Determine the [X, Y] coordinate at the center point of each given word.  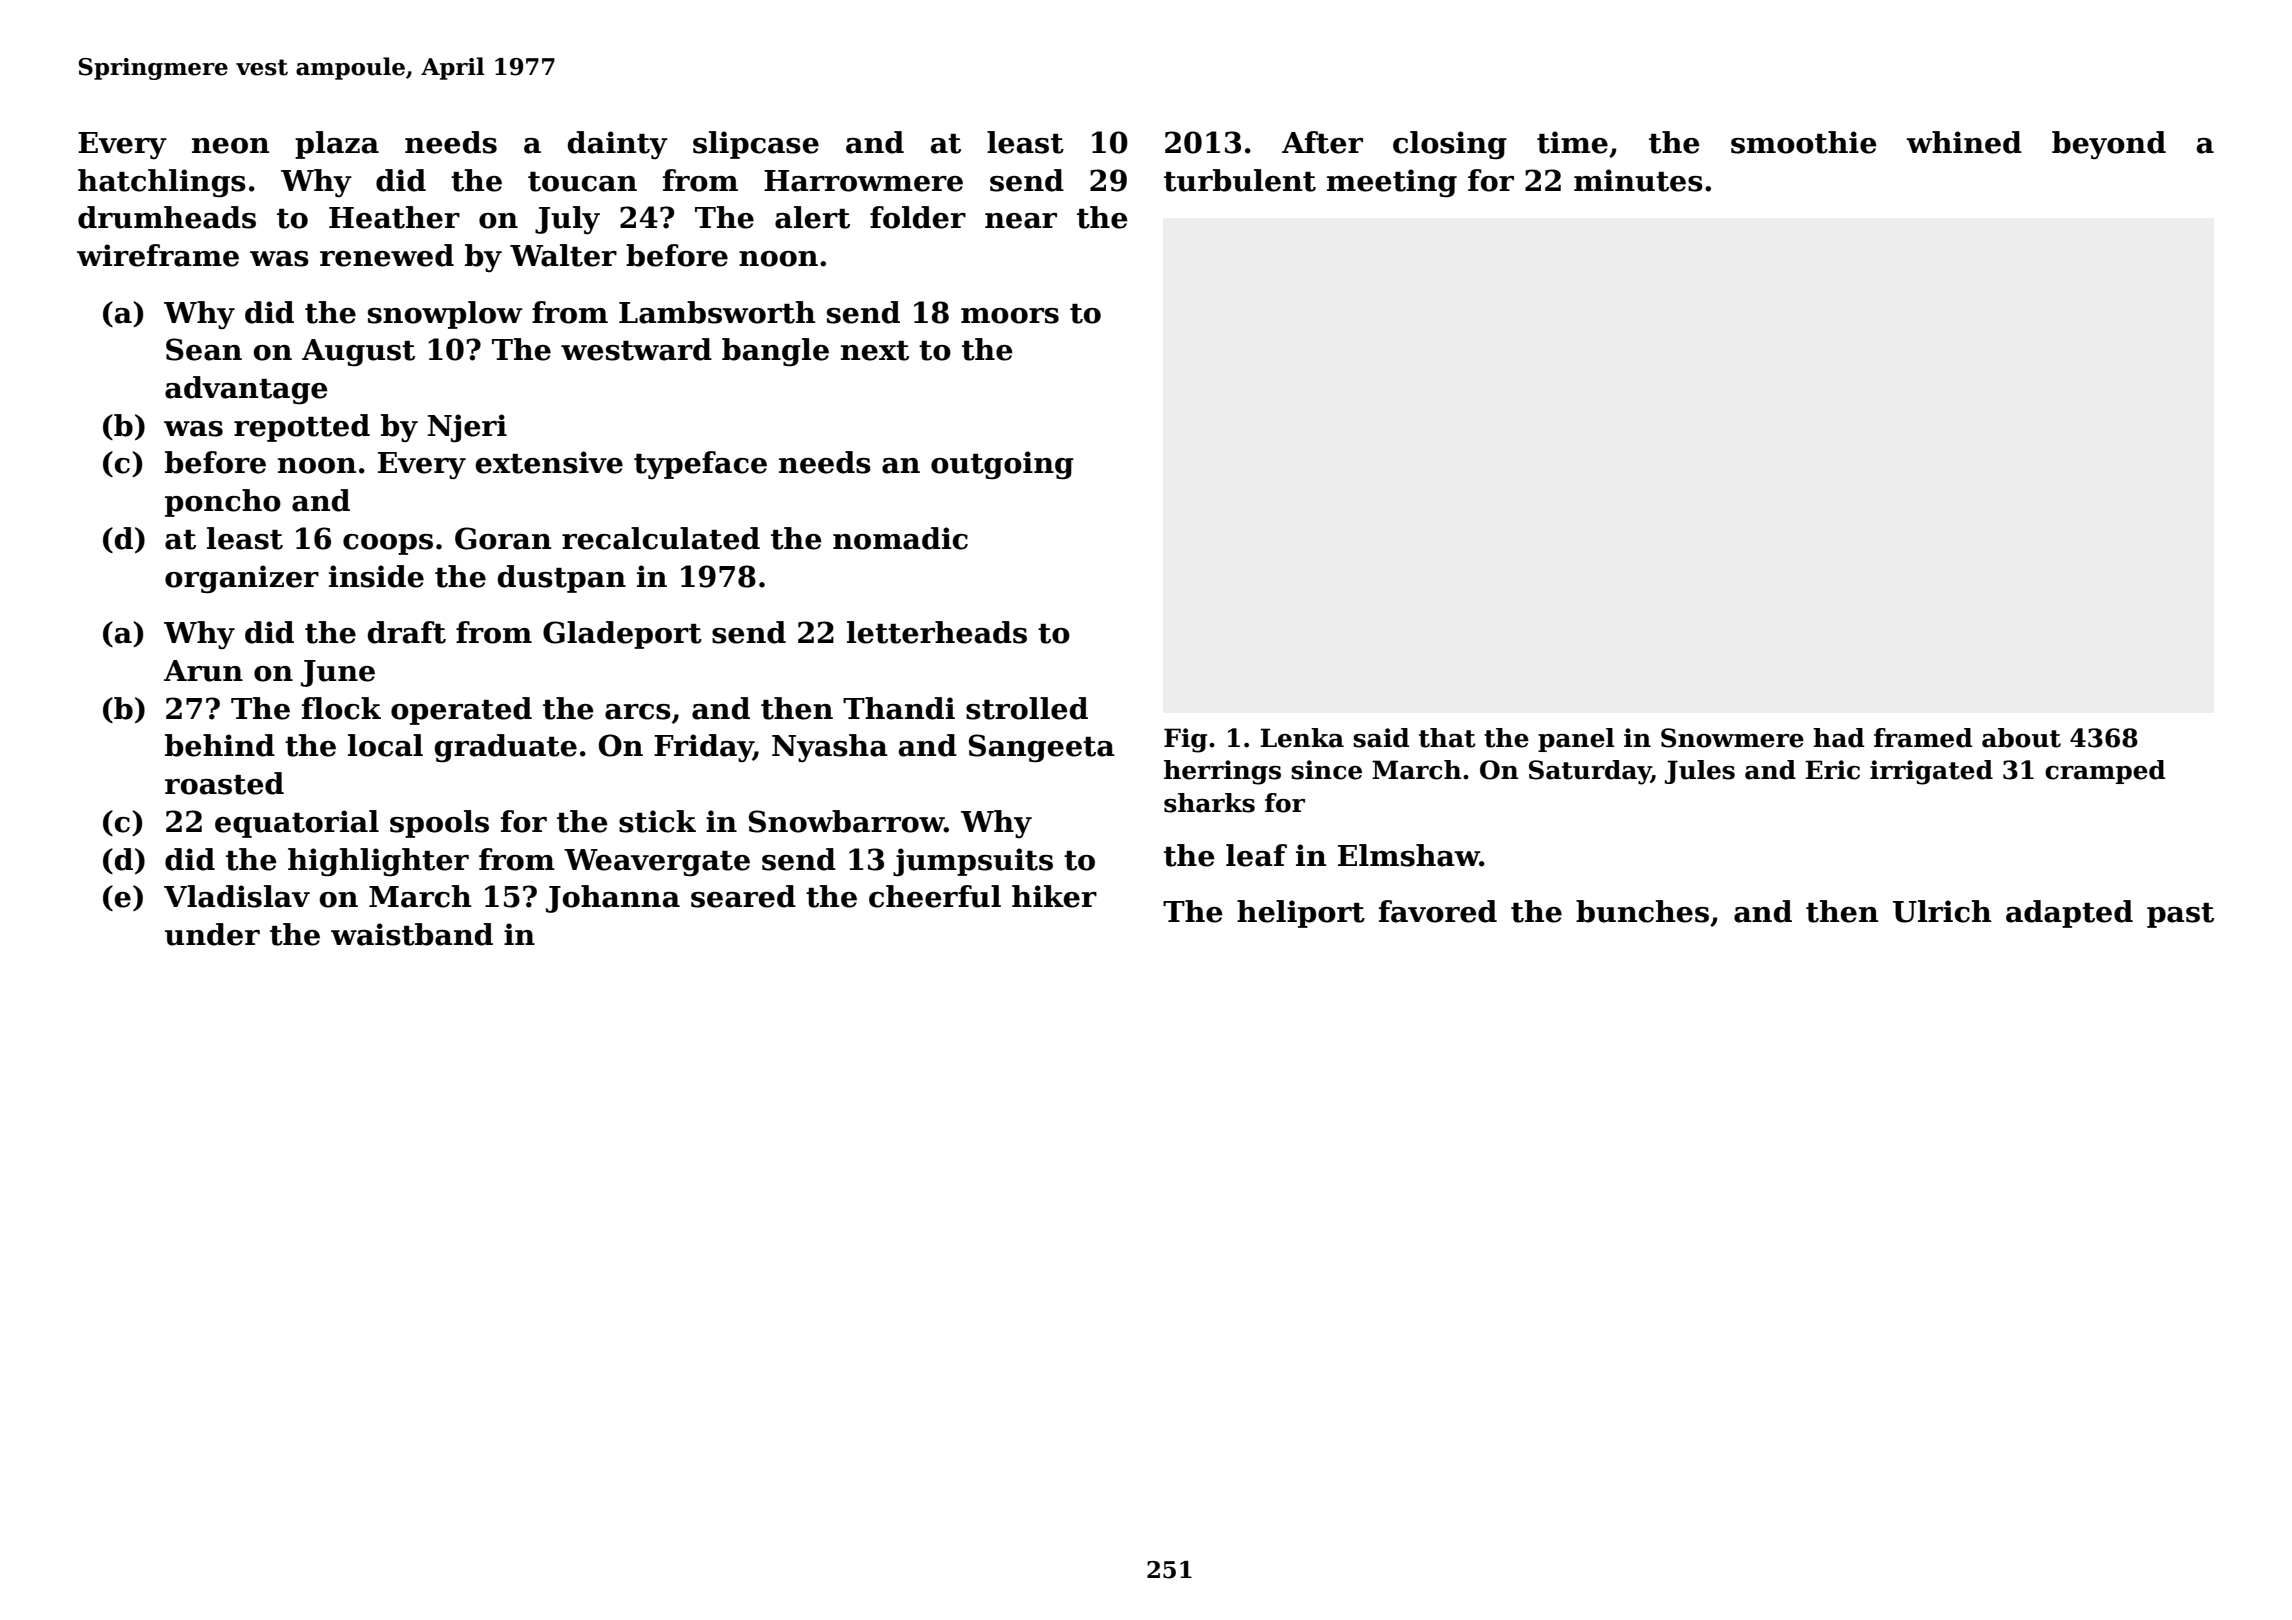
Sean [204, 349]
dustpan [561, 579]
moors [1010, 316]
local [385, 745]
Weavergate [657, 863]
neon [230, 146]
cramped [2105, 772]
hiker [1054, 896]
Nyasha [830, 748]
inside [376, 576]
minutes [1638, 180]
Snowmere [1732, 738]
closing [1450, 145]
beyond [2109, 145]
